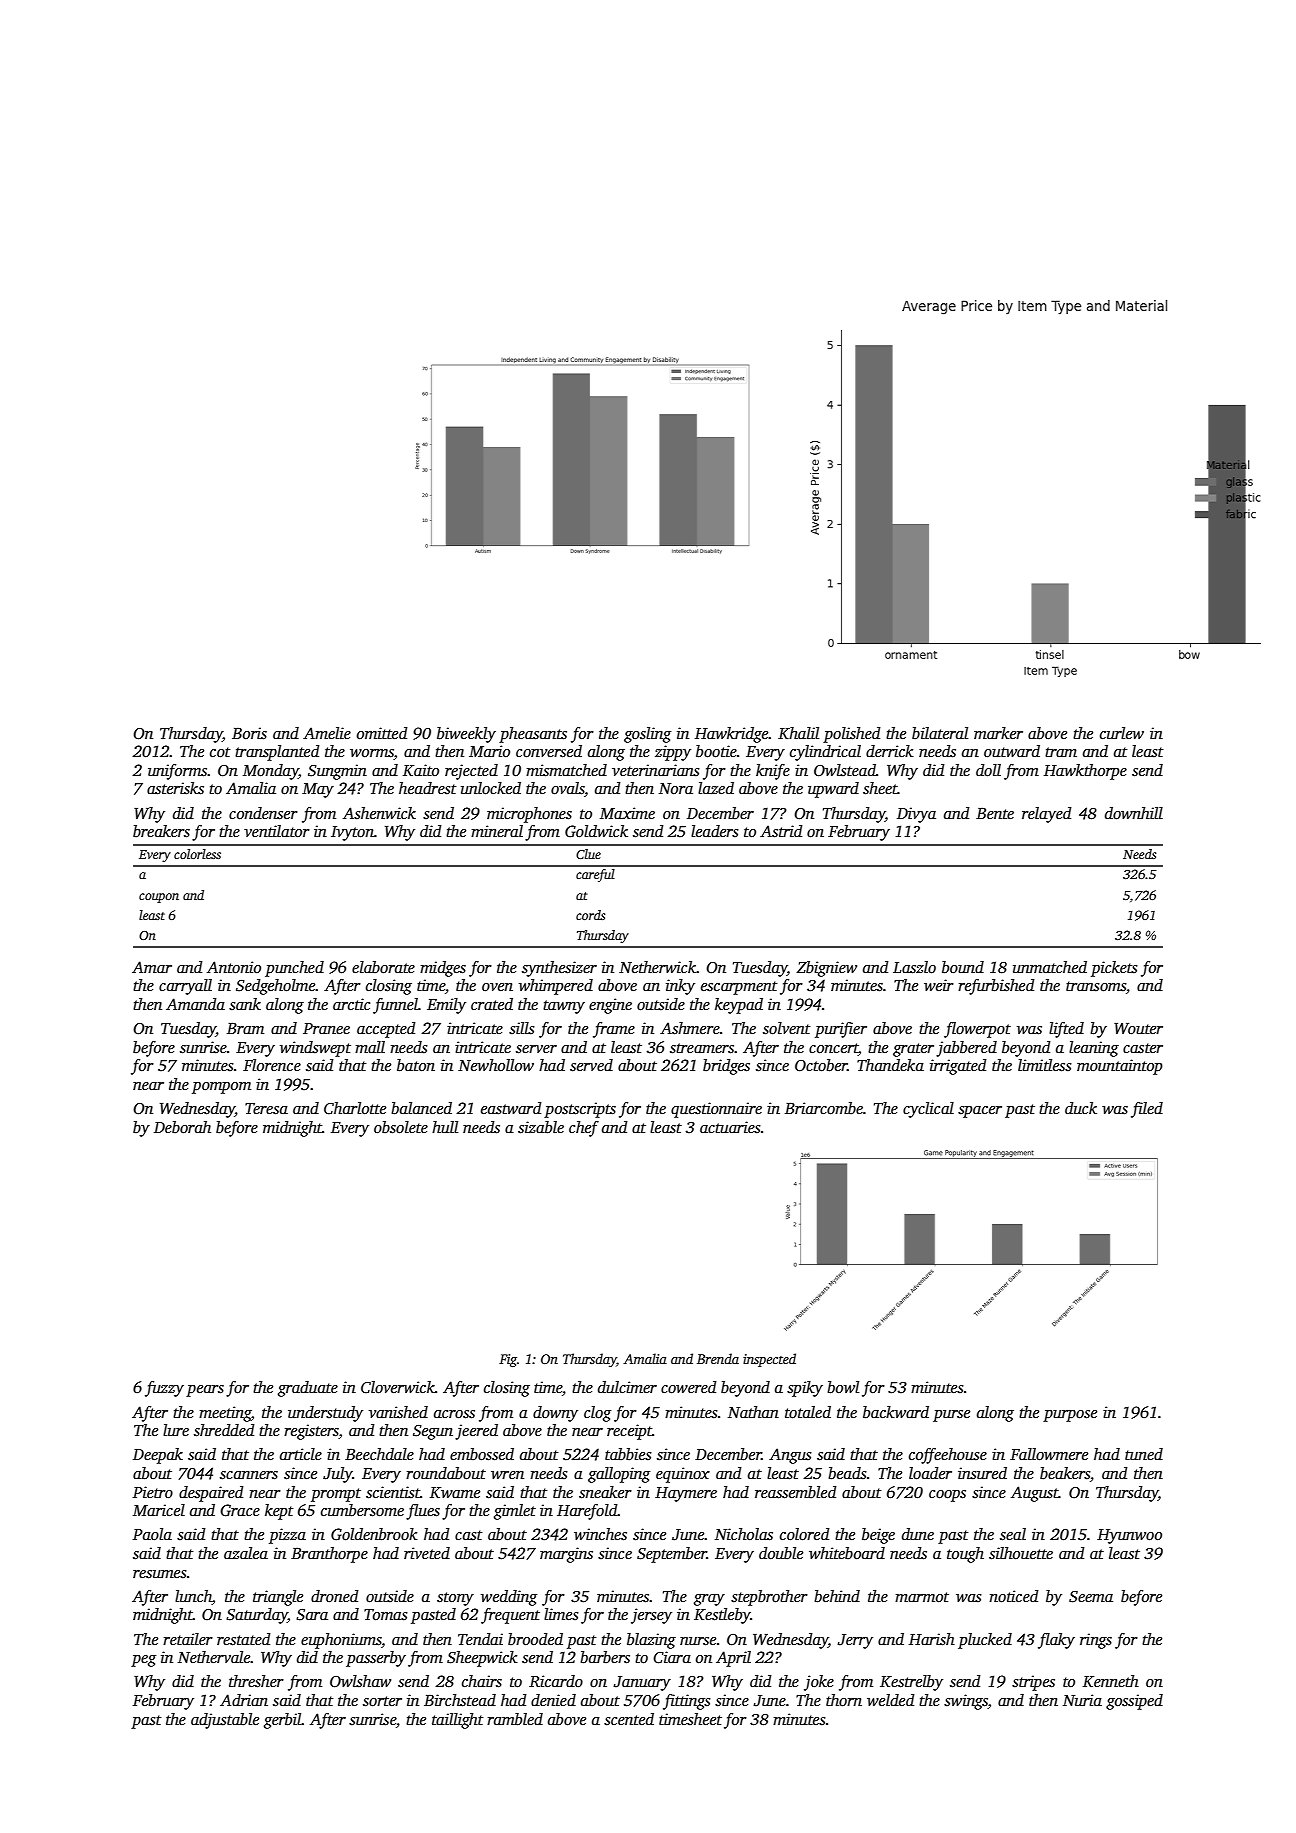 Image resolution: width=1296 pixels, height=1833 pixels. I want to click on Kestrelby, so click(911, 1683).
